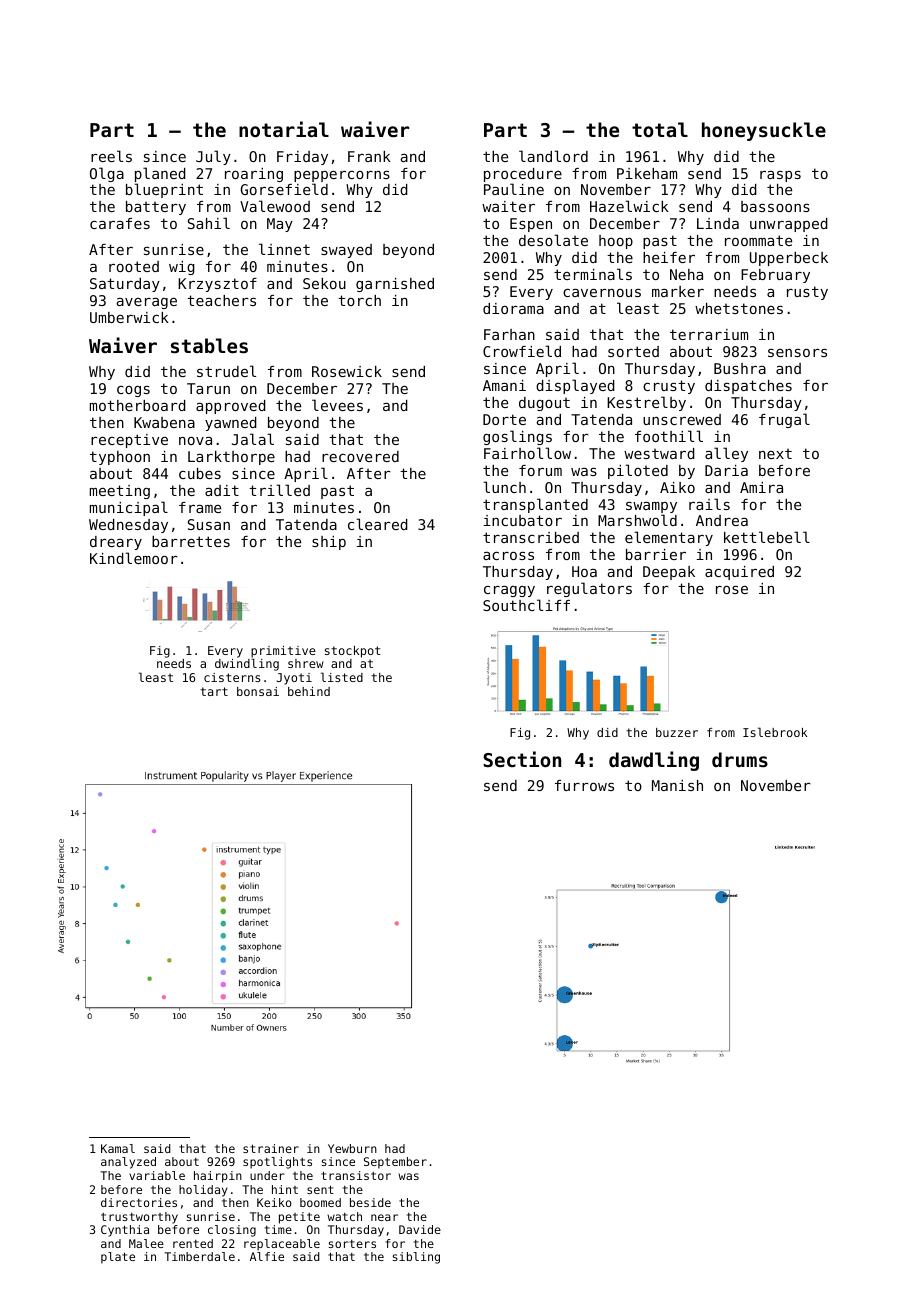  I want to click on reels, so click(111, 156).
